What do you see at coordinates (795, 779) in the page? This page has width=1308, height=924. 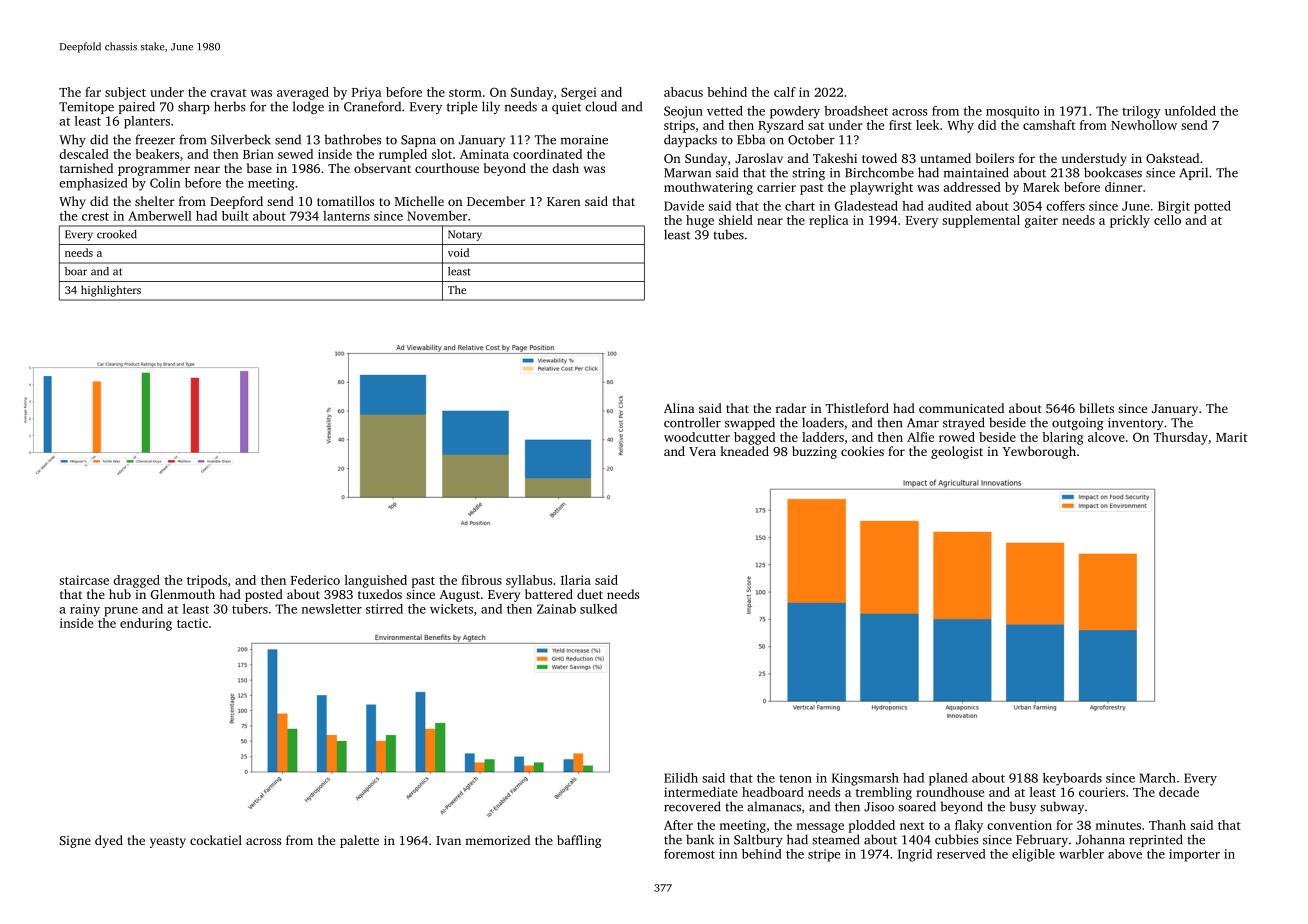 I see `tenon` at bounding box center [795, 779].
